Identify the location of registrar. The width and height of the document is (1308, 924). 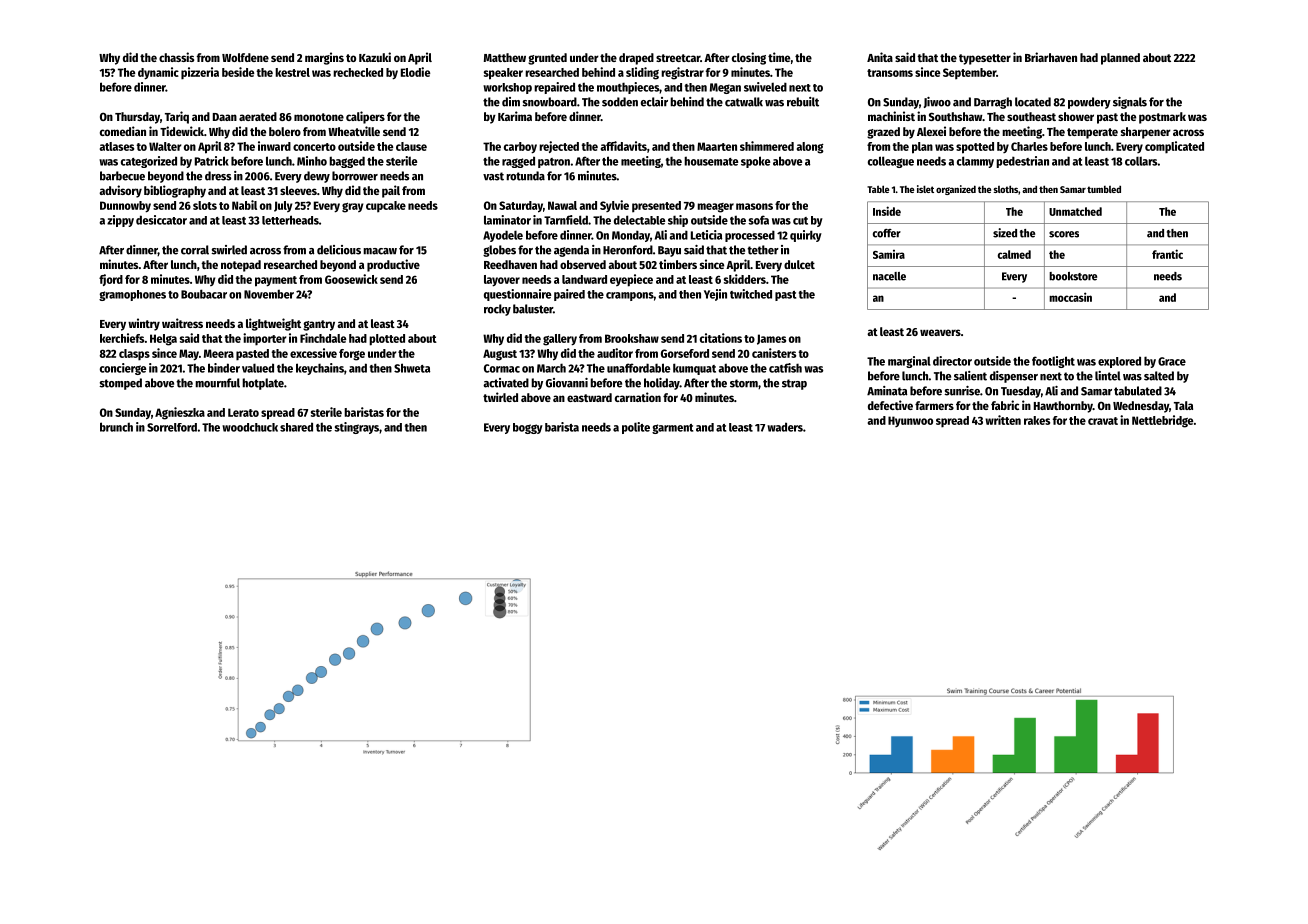
(682, 73).
